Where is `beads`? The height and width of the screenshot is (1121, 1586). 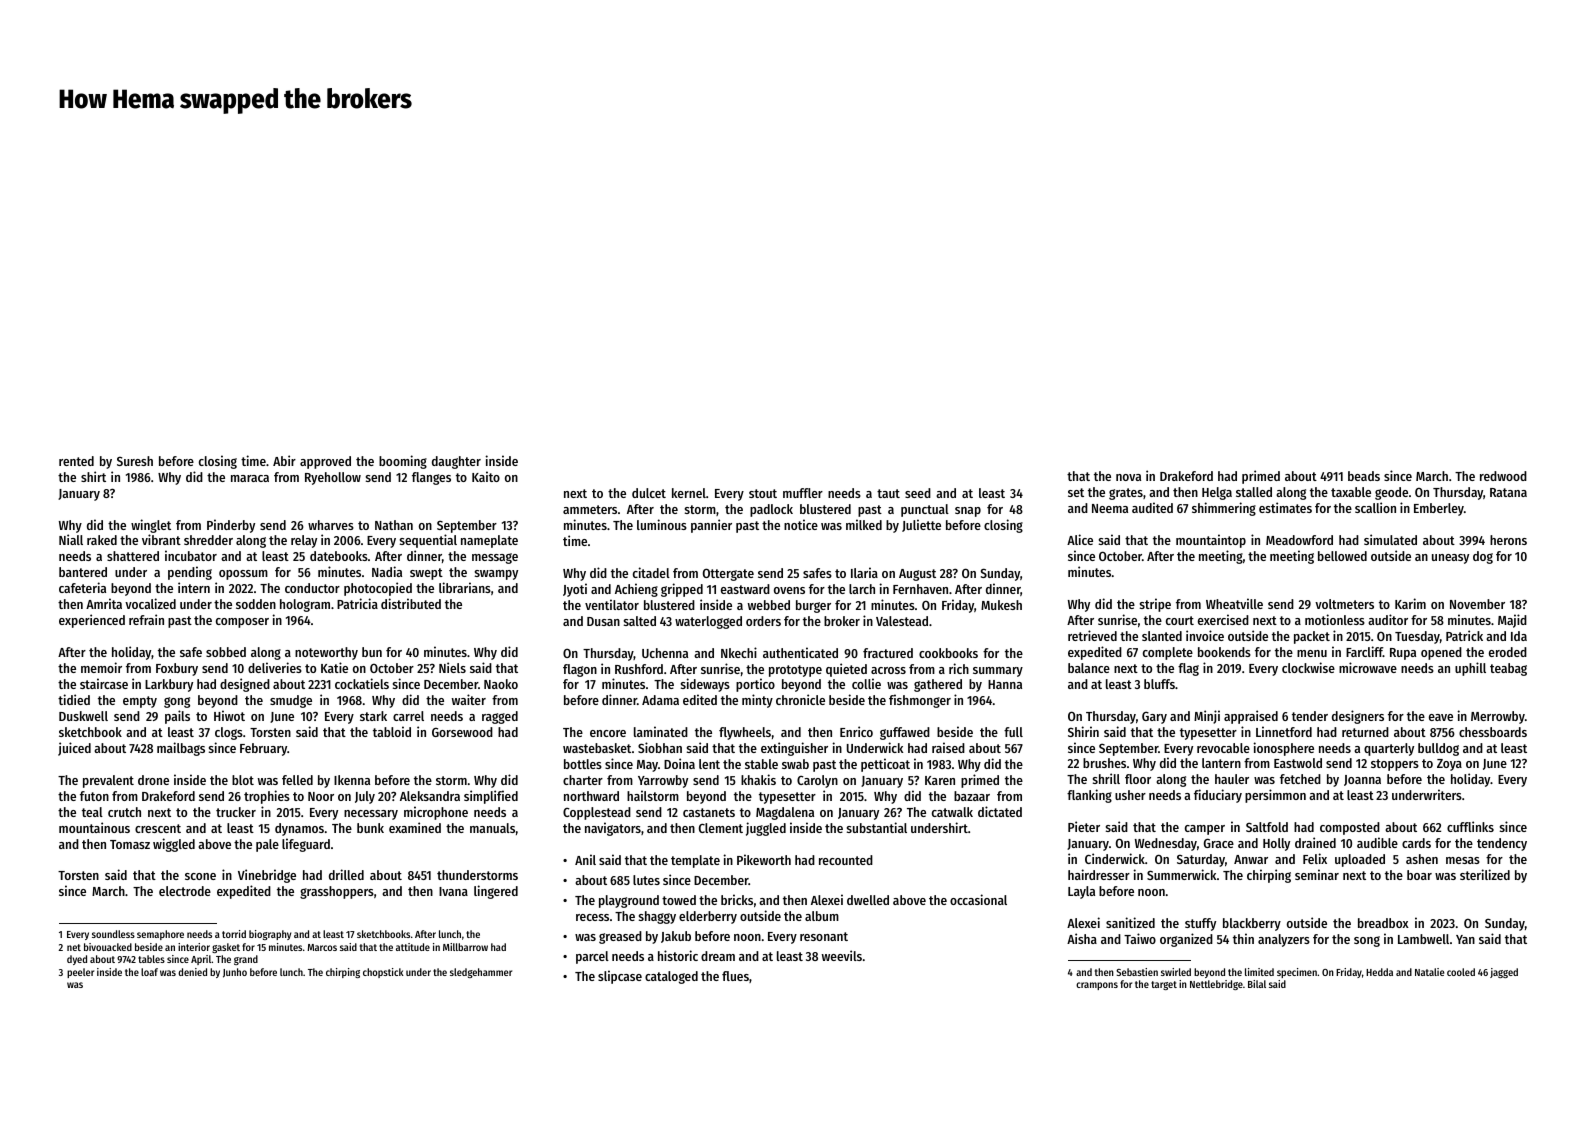
beads is located at coordinates (1364, 476).
